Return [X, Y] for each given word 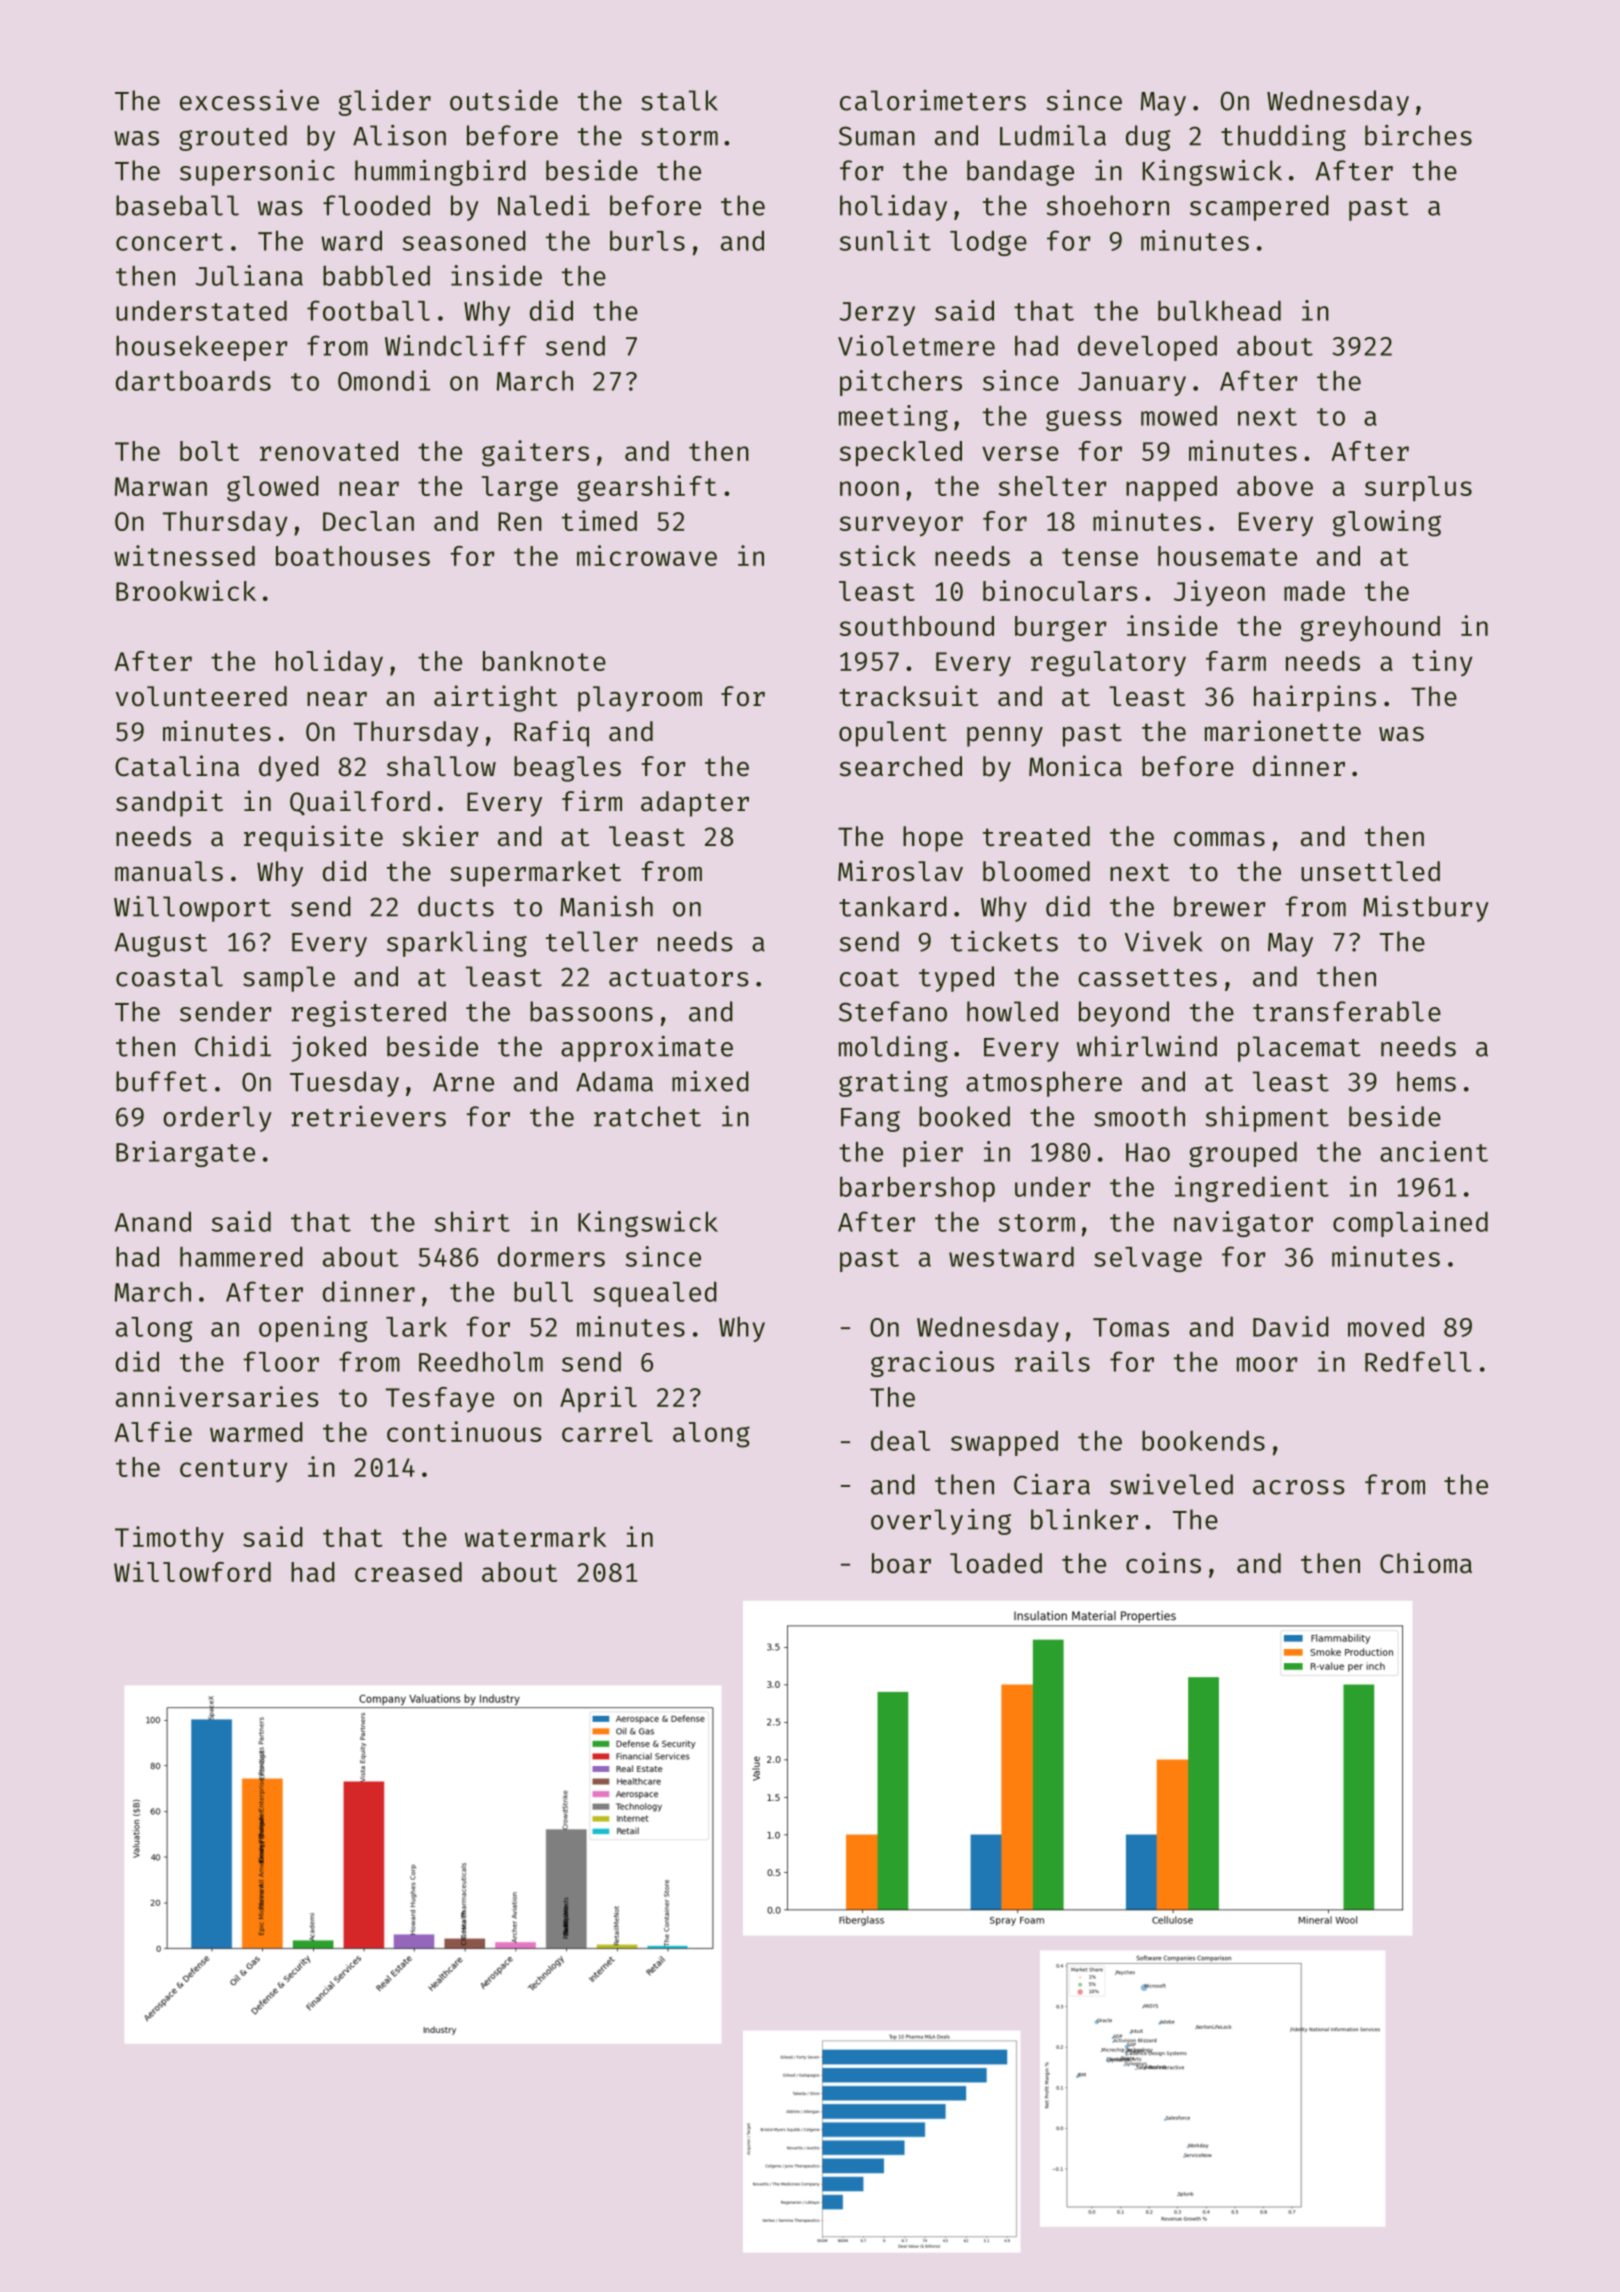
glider [385, 103]
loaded [996, 1563]
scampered [1259, 208]
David [1291, 1326]
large [520, 489]
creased [408, 1572]
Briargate [185, 1154]
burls [647, 240]
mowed [1179, 415]
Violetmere [916, 345]
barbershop [917, 1189]
